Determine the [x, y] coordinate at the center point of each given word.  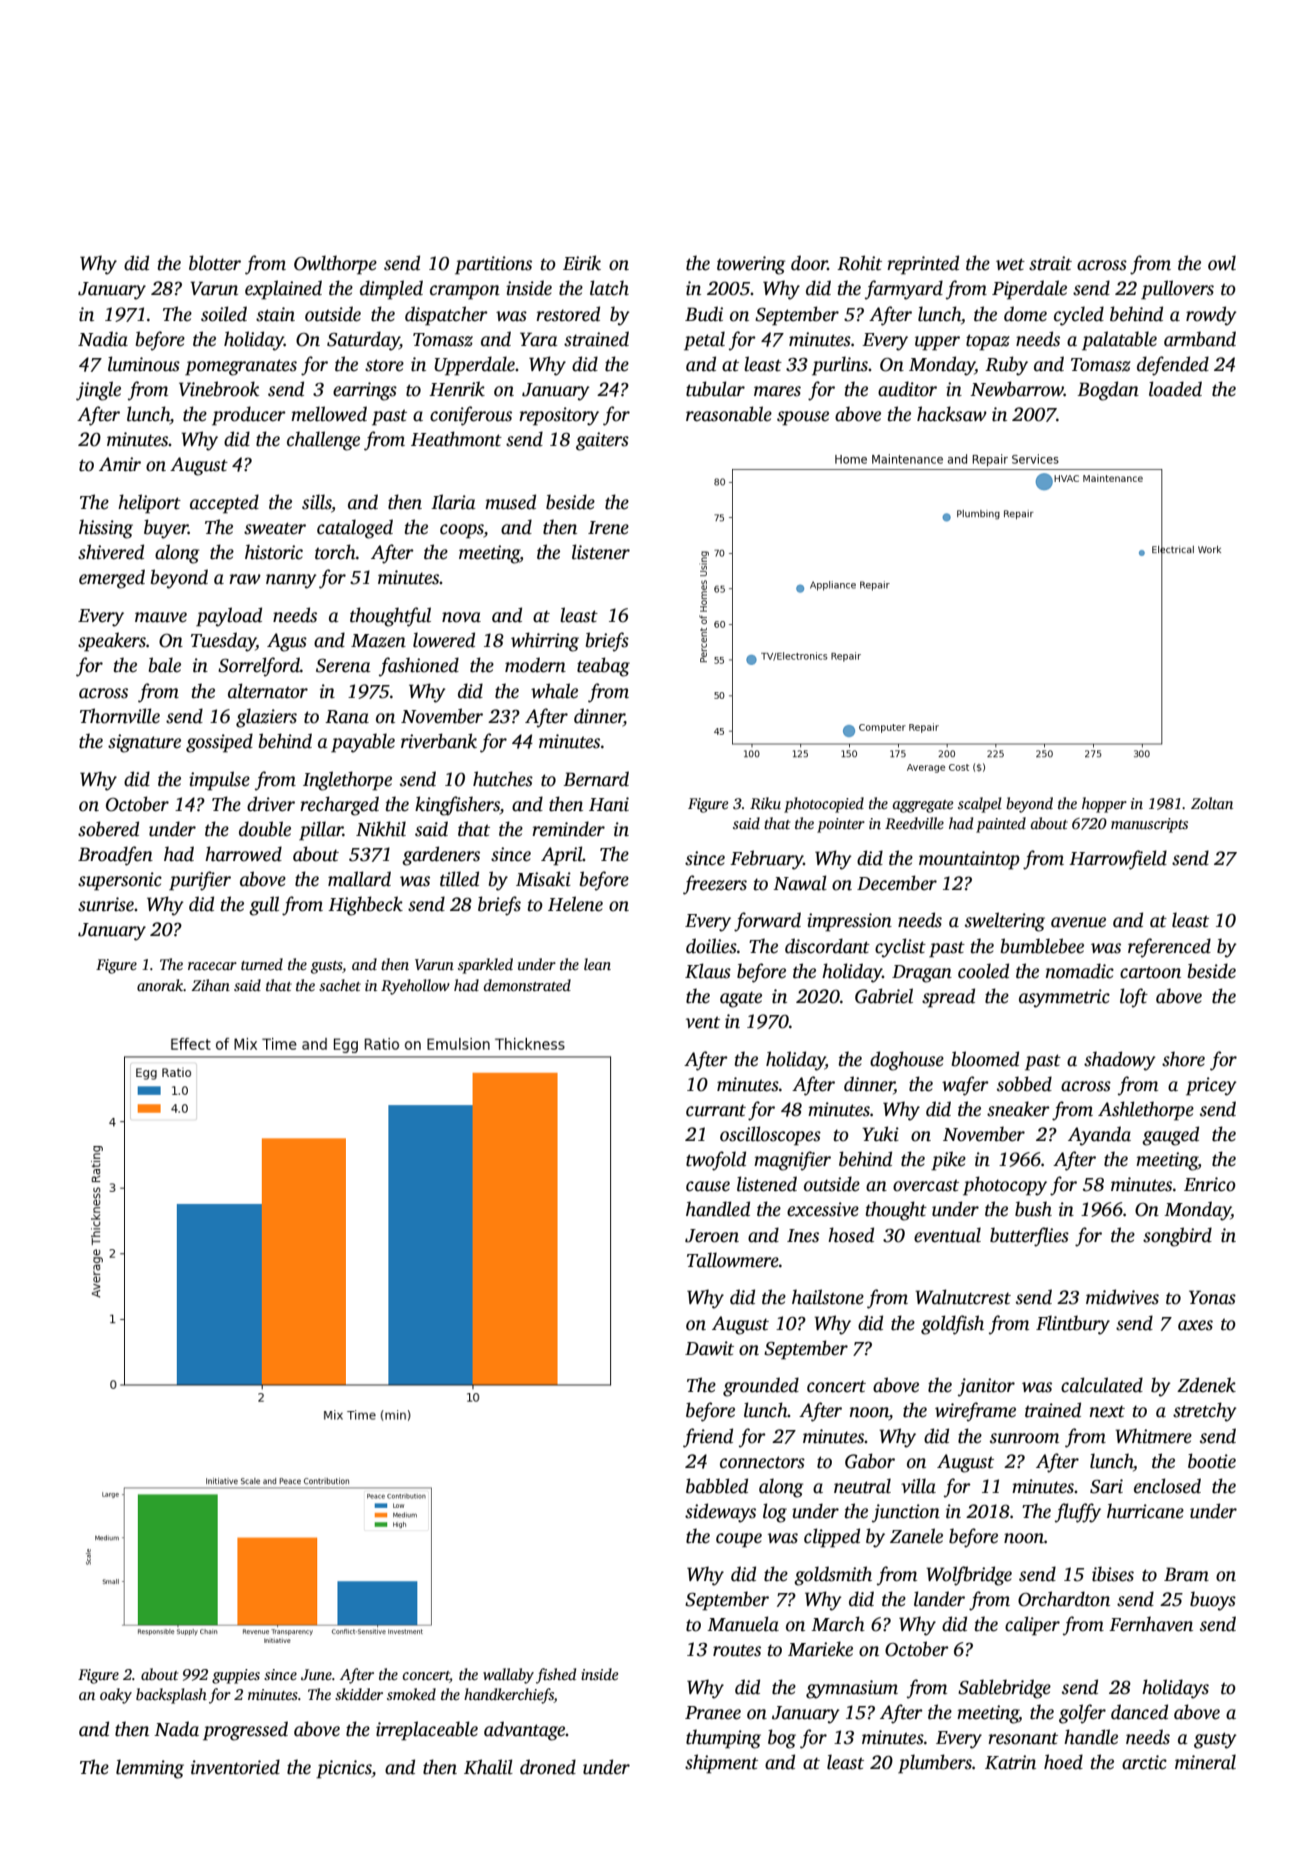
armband [1200, 339]
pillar [321, 831]
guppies [236, 1676]
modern [535, 665]
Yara [539, 339]
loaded [1175, 389]
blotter [215, 263]
